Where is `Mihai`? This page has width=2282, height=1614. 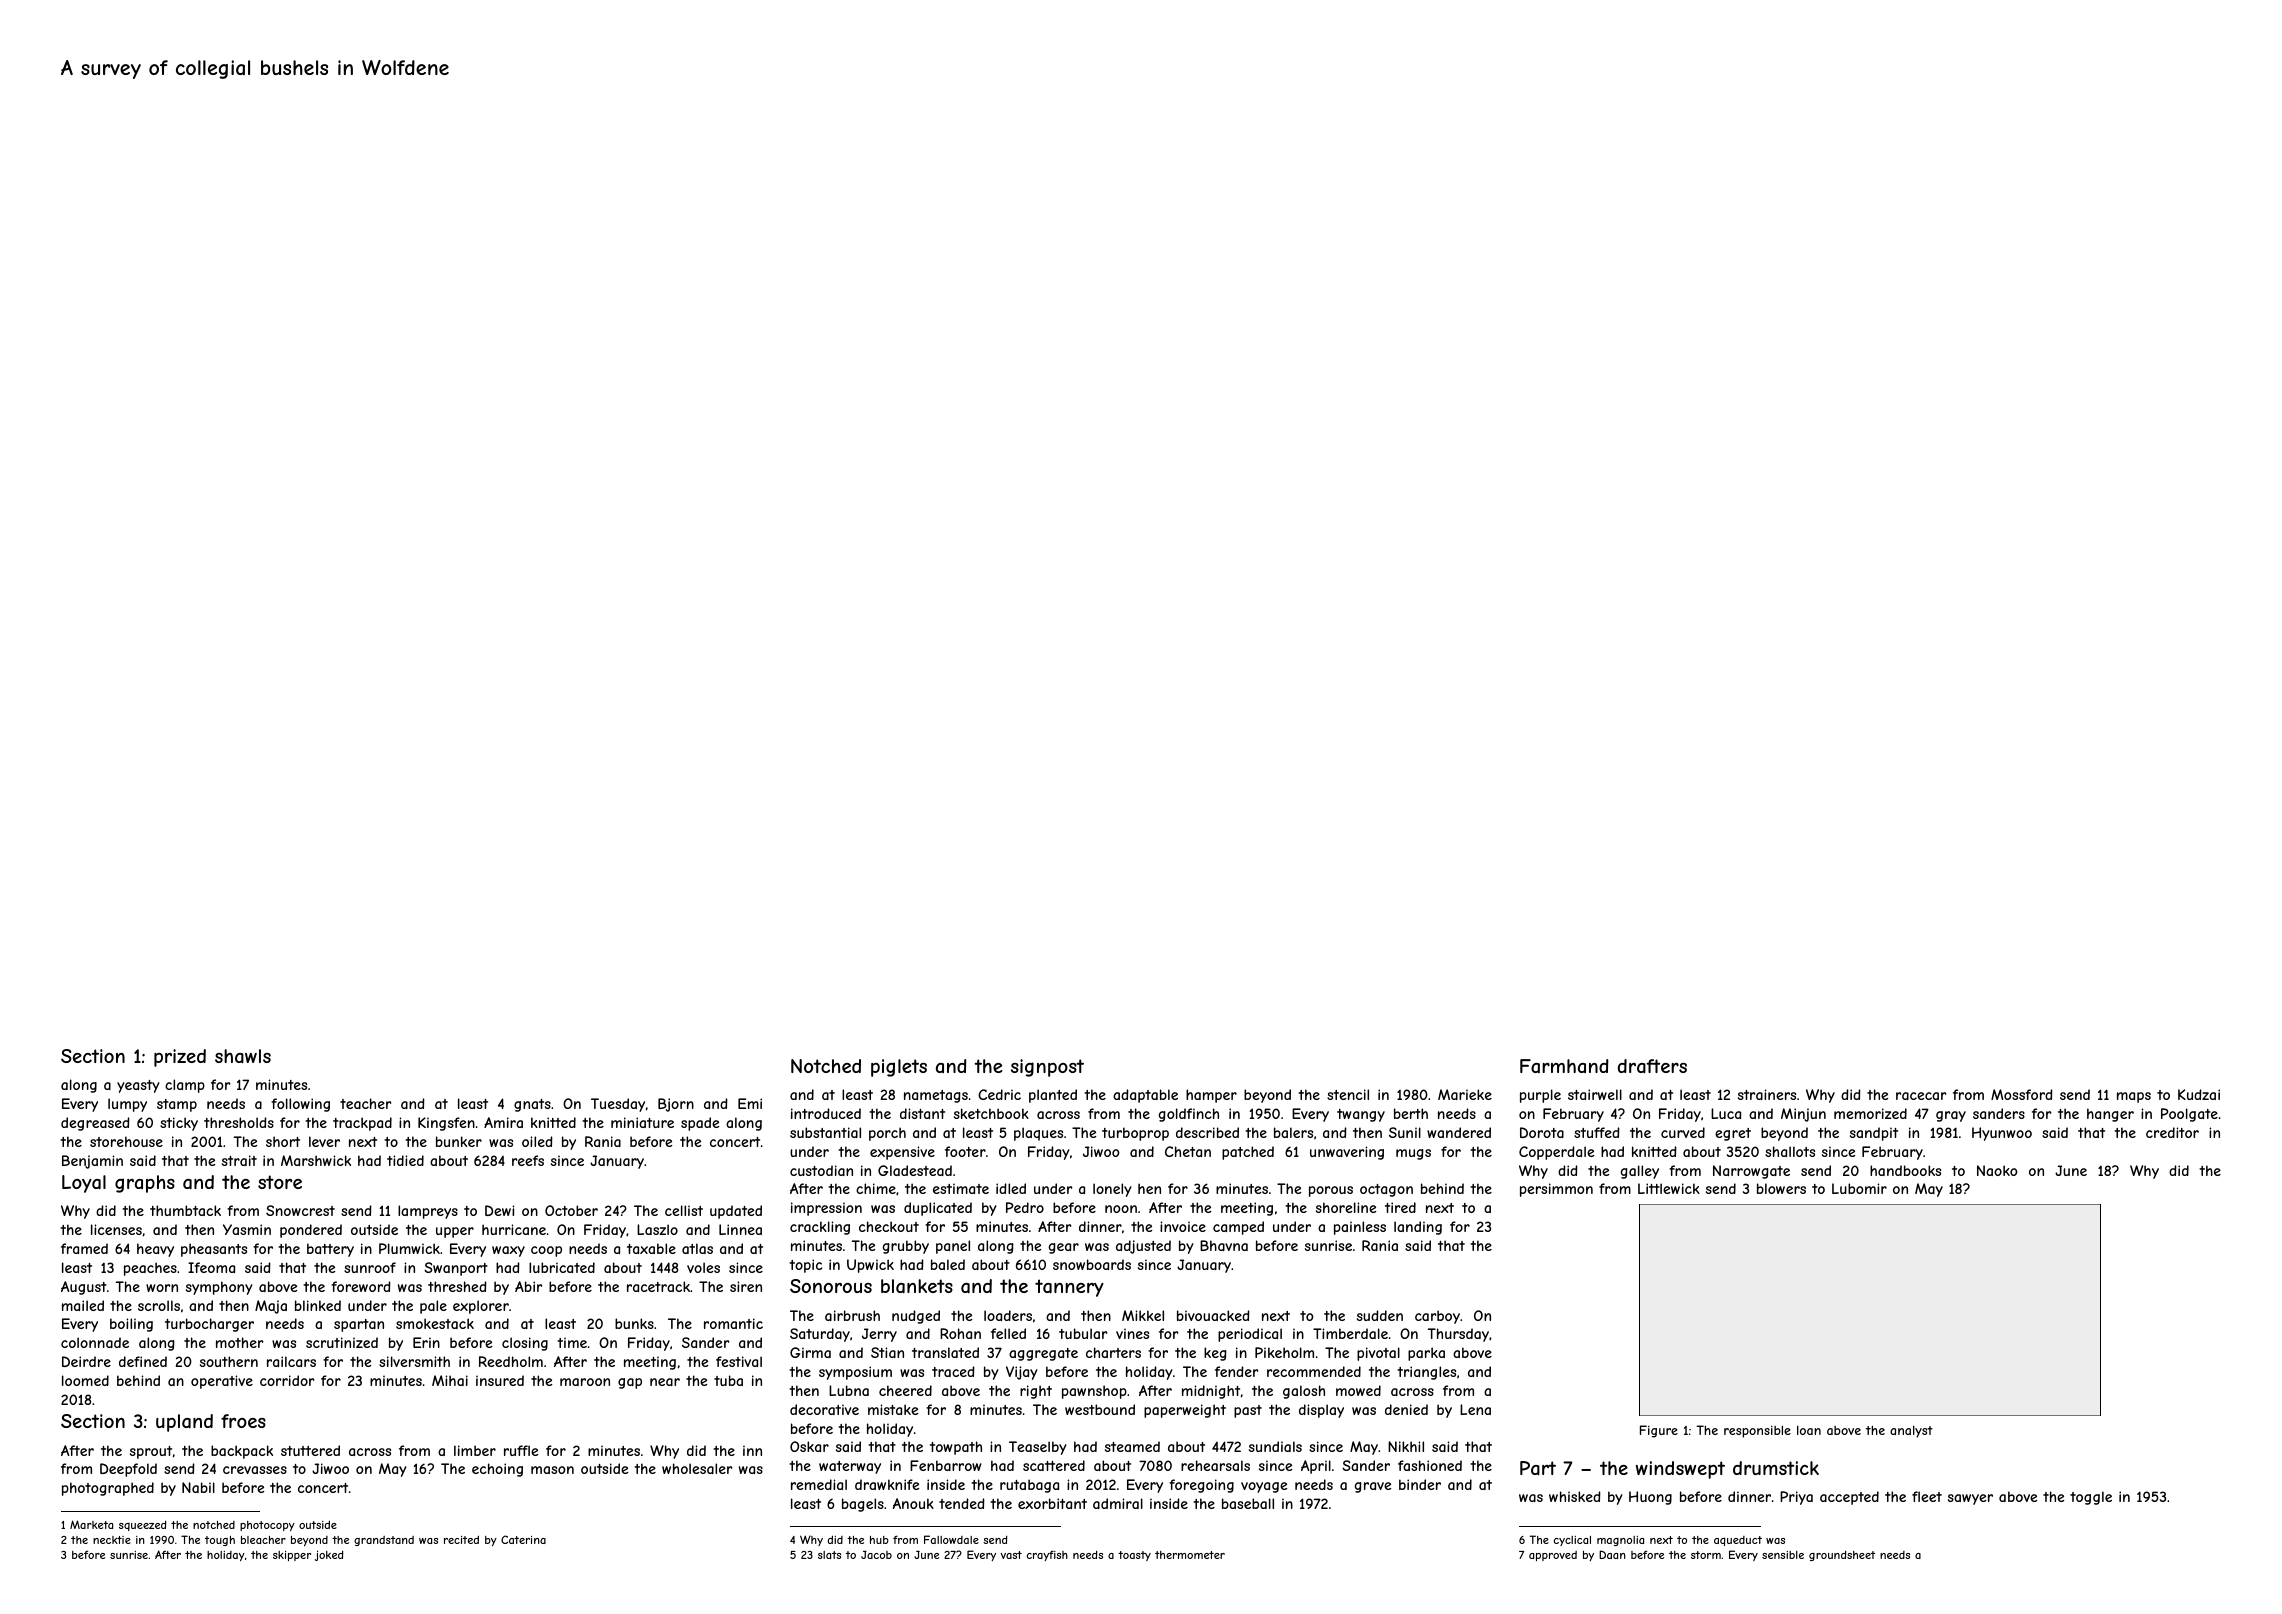 Mihai is located at coordinates (450, 1380).
